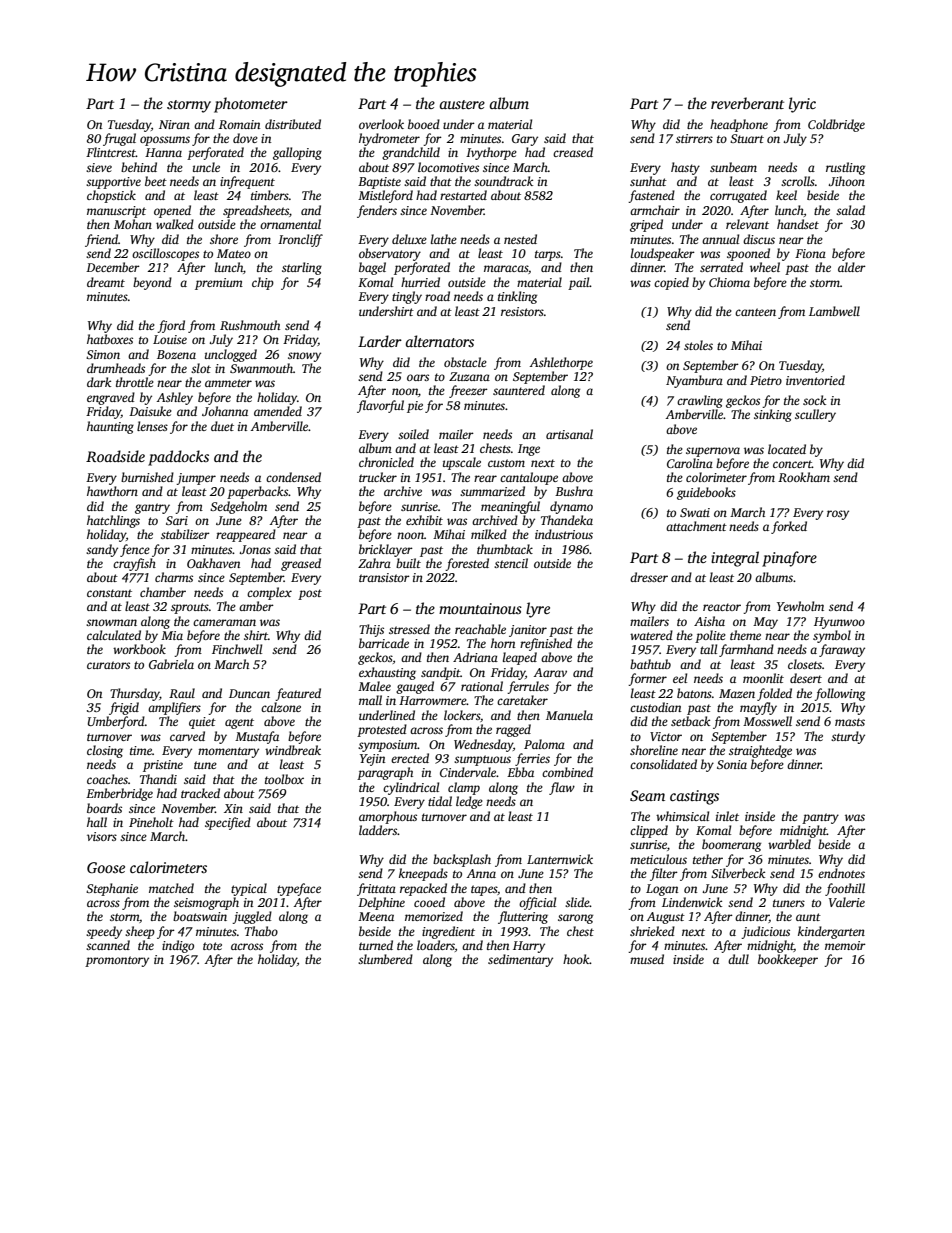  I want to click on booed, so click(424, 124).
